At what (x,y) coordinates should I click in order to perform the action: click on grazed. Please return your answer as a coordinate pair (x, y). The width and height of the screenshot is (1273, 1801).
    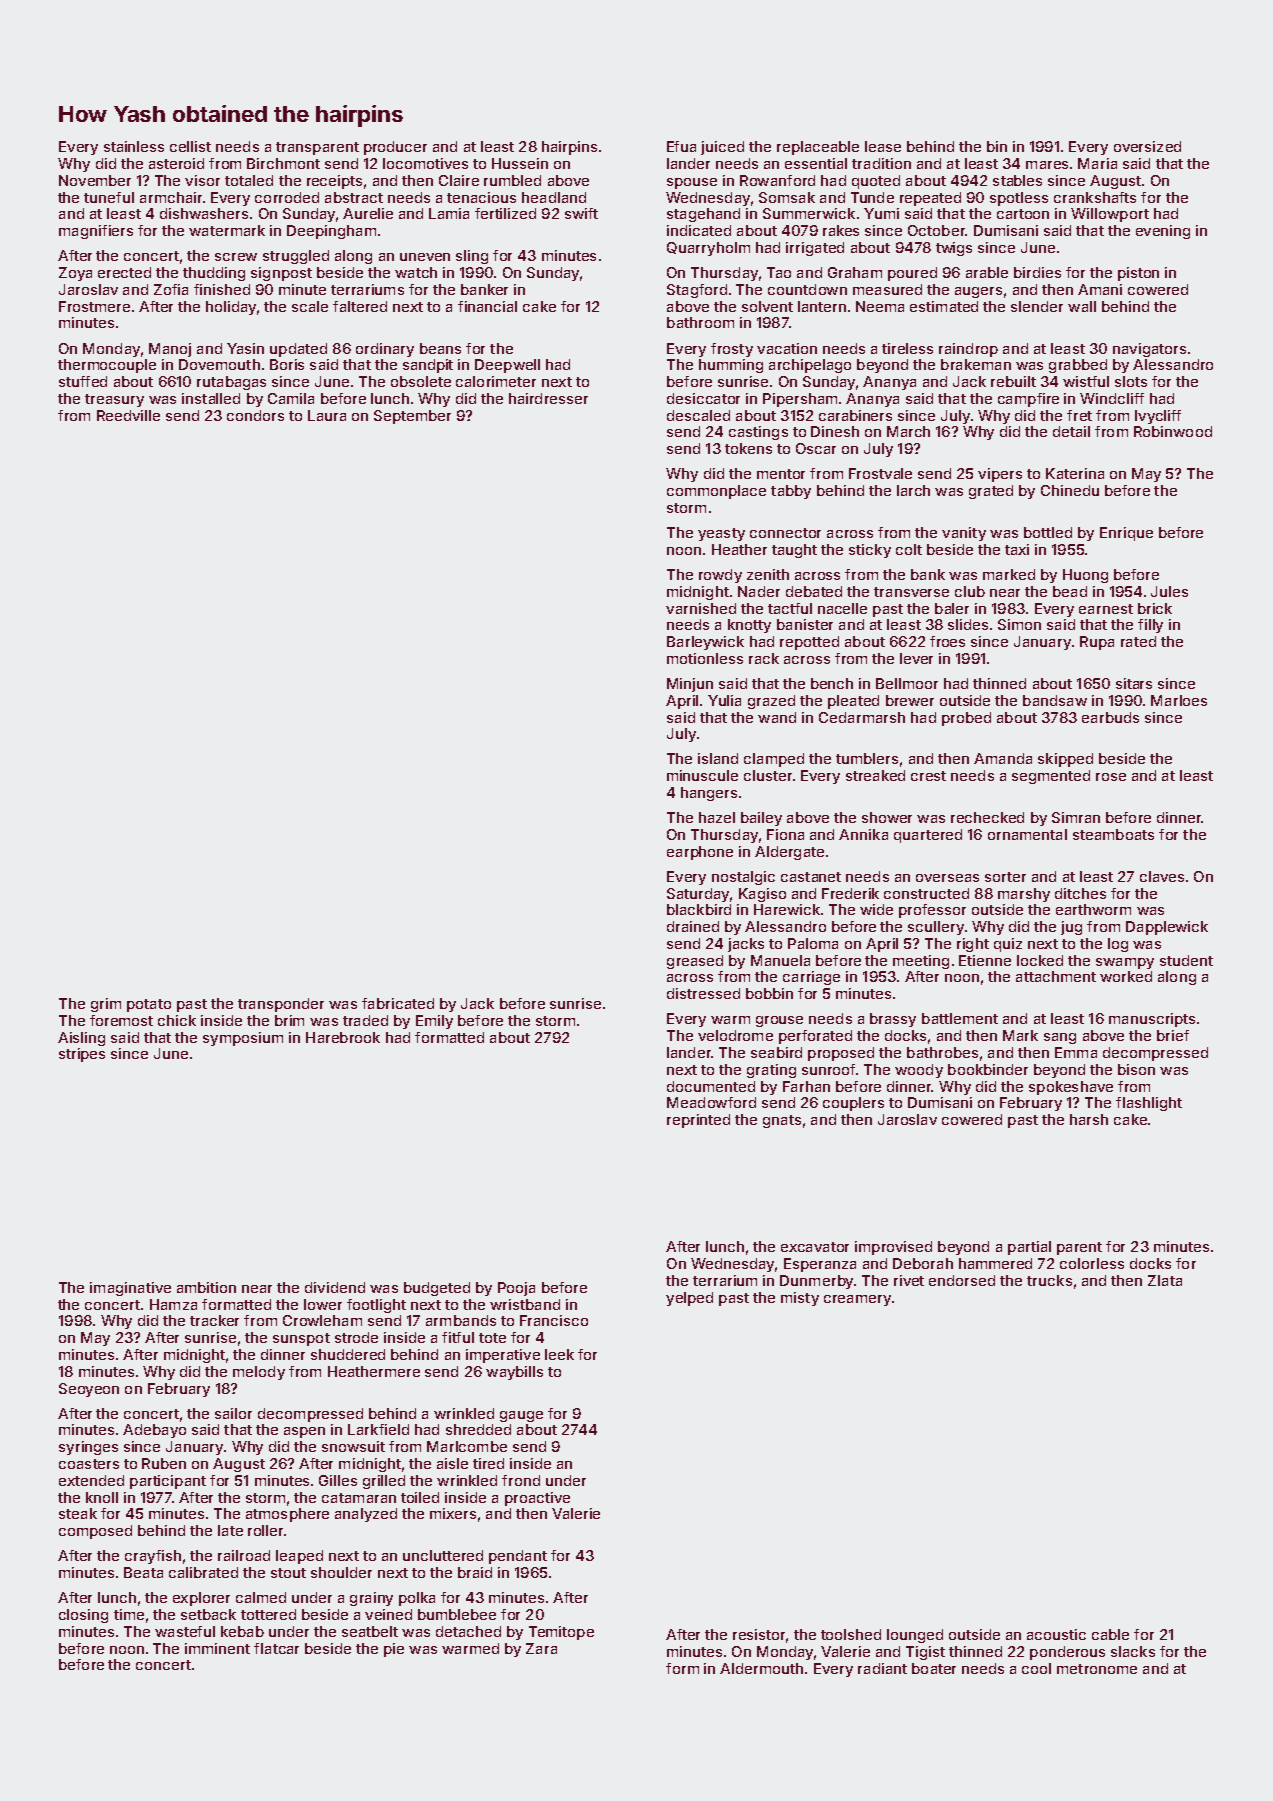
    Looking at the image, I should click on (771, 702).
